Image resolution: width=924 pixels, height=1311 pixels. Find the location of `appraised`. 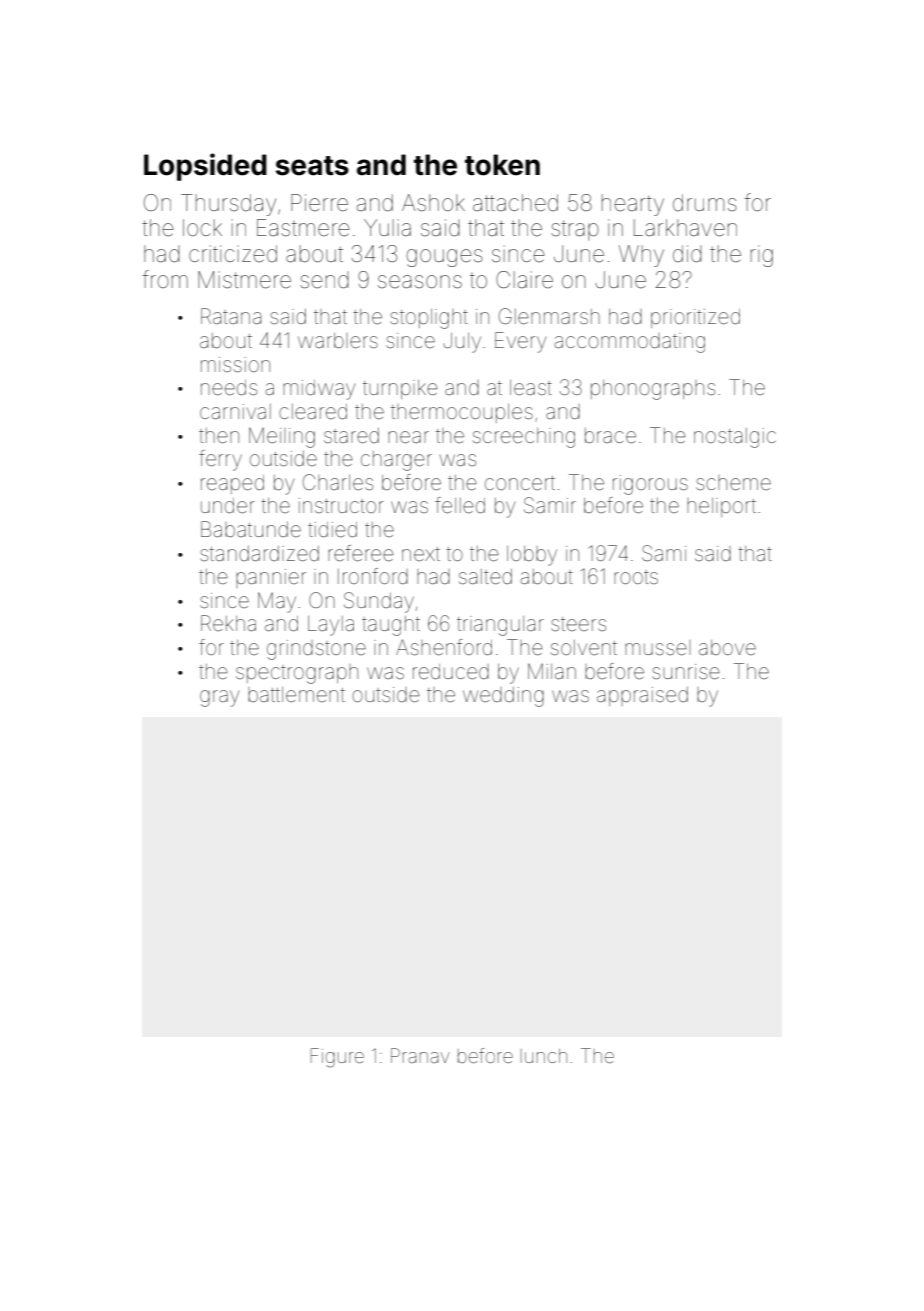

appraised is located at coordinates (642, 696).
